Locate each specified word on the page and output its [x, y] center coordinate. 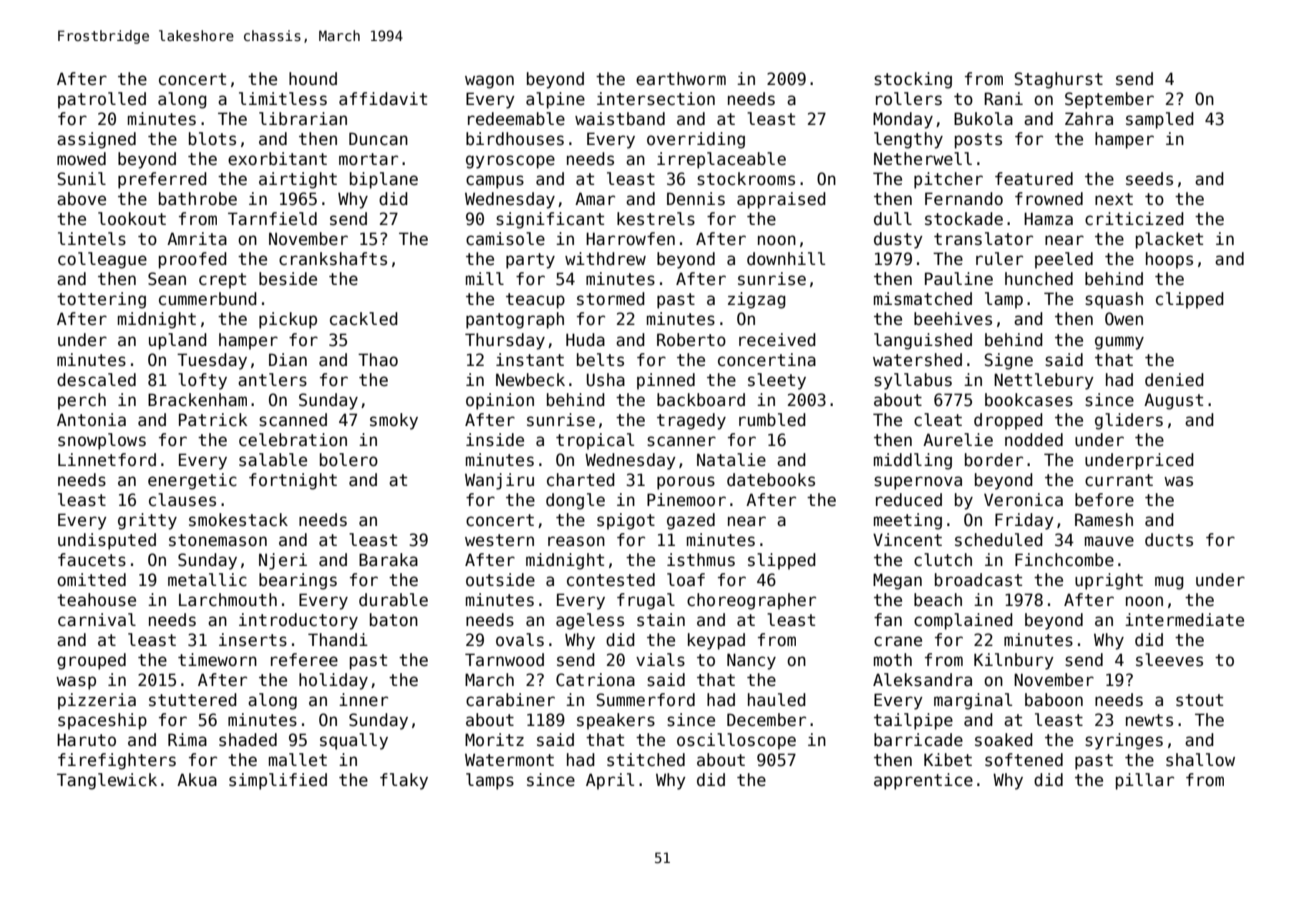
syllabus [913, 381]
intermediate [1184, 620]
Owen [1124, 319]
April [610, 781]
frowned [1049, 199]
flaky [404, 781]
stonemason [218, 540]
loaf [686, 579]
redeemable [516, 119]
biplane [384, 180]
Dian [288, 359]
